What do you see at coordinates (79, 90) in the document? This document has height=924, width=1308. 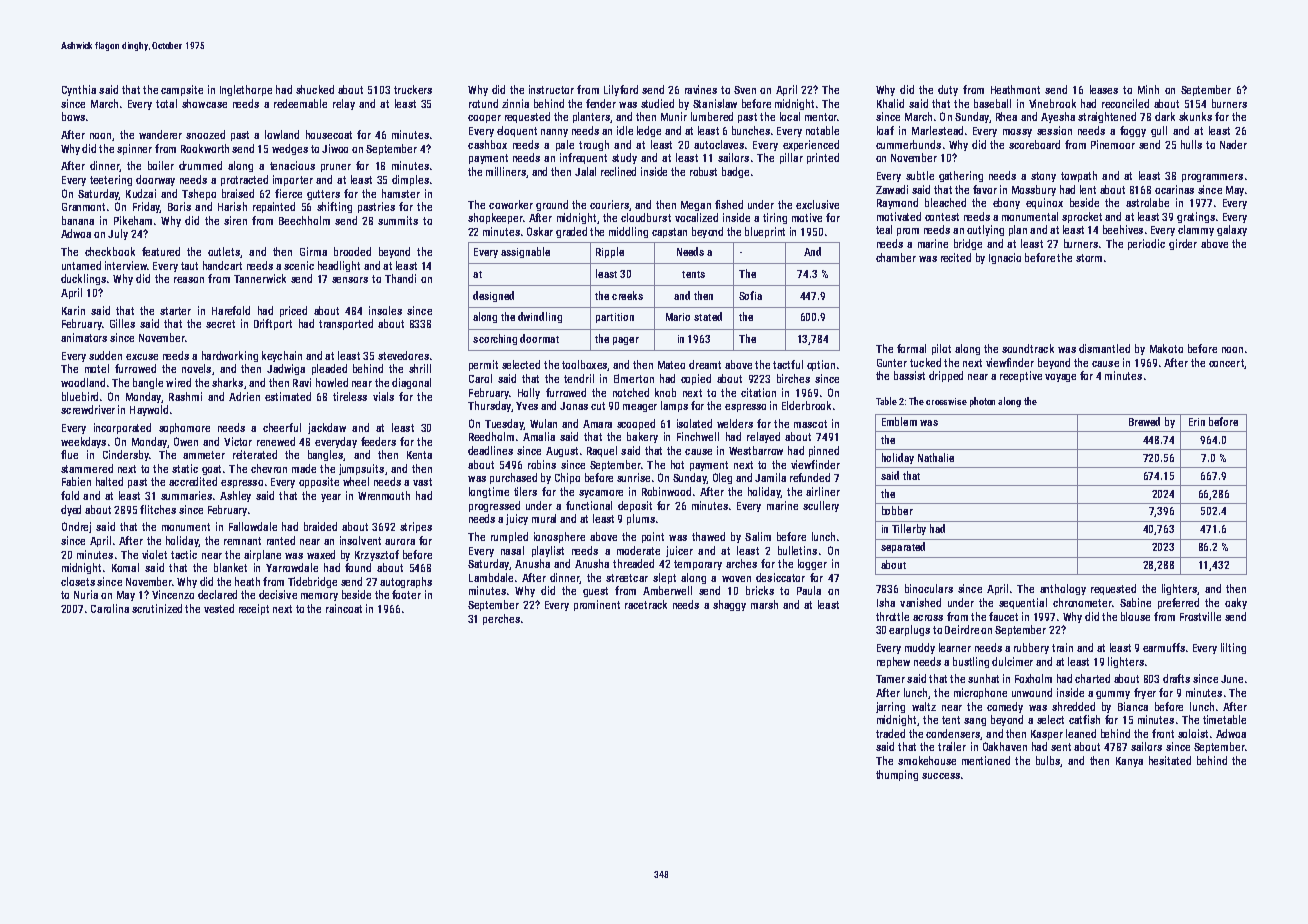 I see `Cynthia` at bounding box center [79, 90].
